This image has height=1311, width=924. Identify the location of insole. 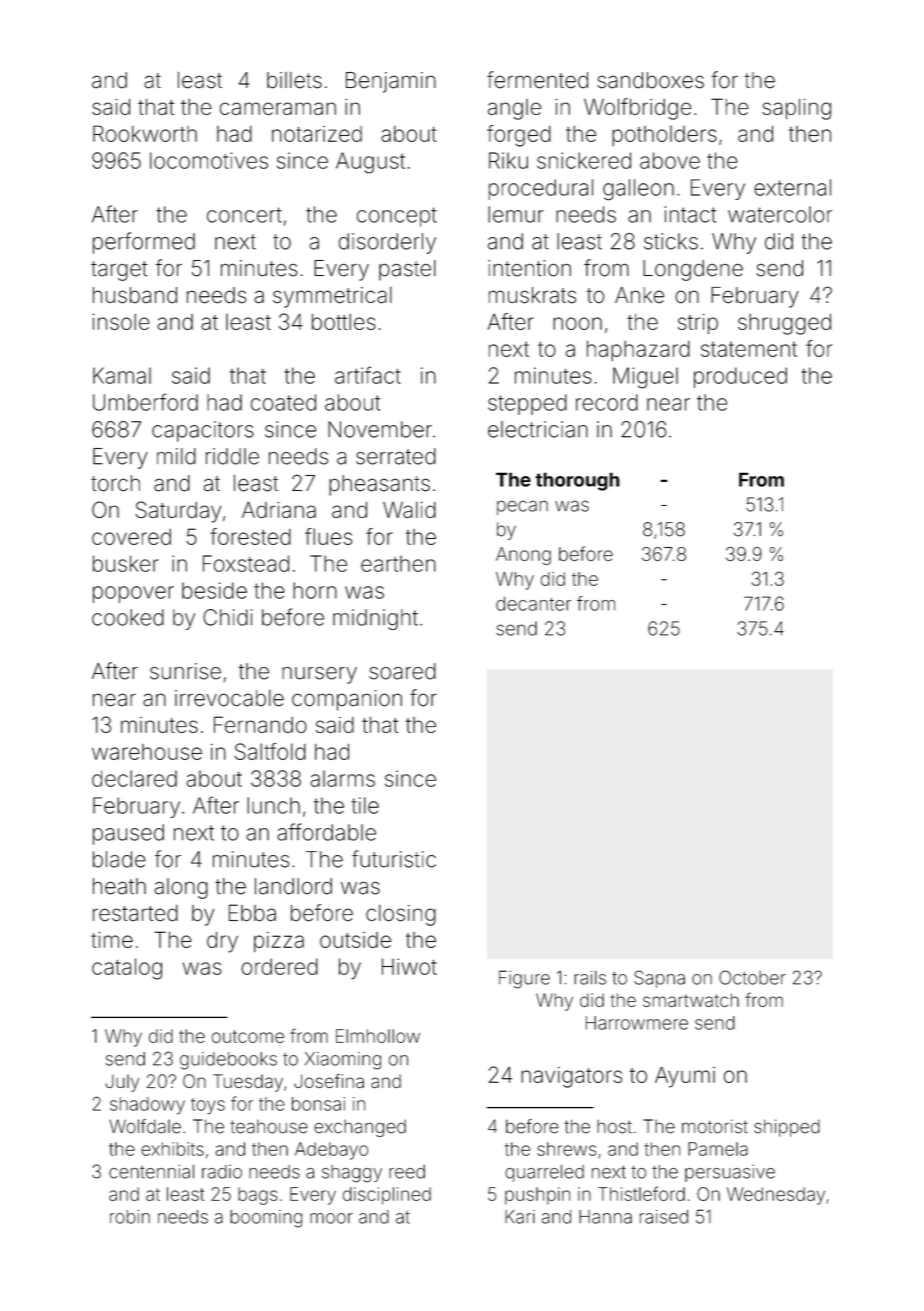
(121, 322).
